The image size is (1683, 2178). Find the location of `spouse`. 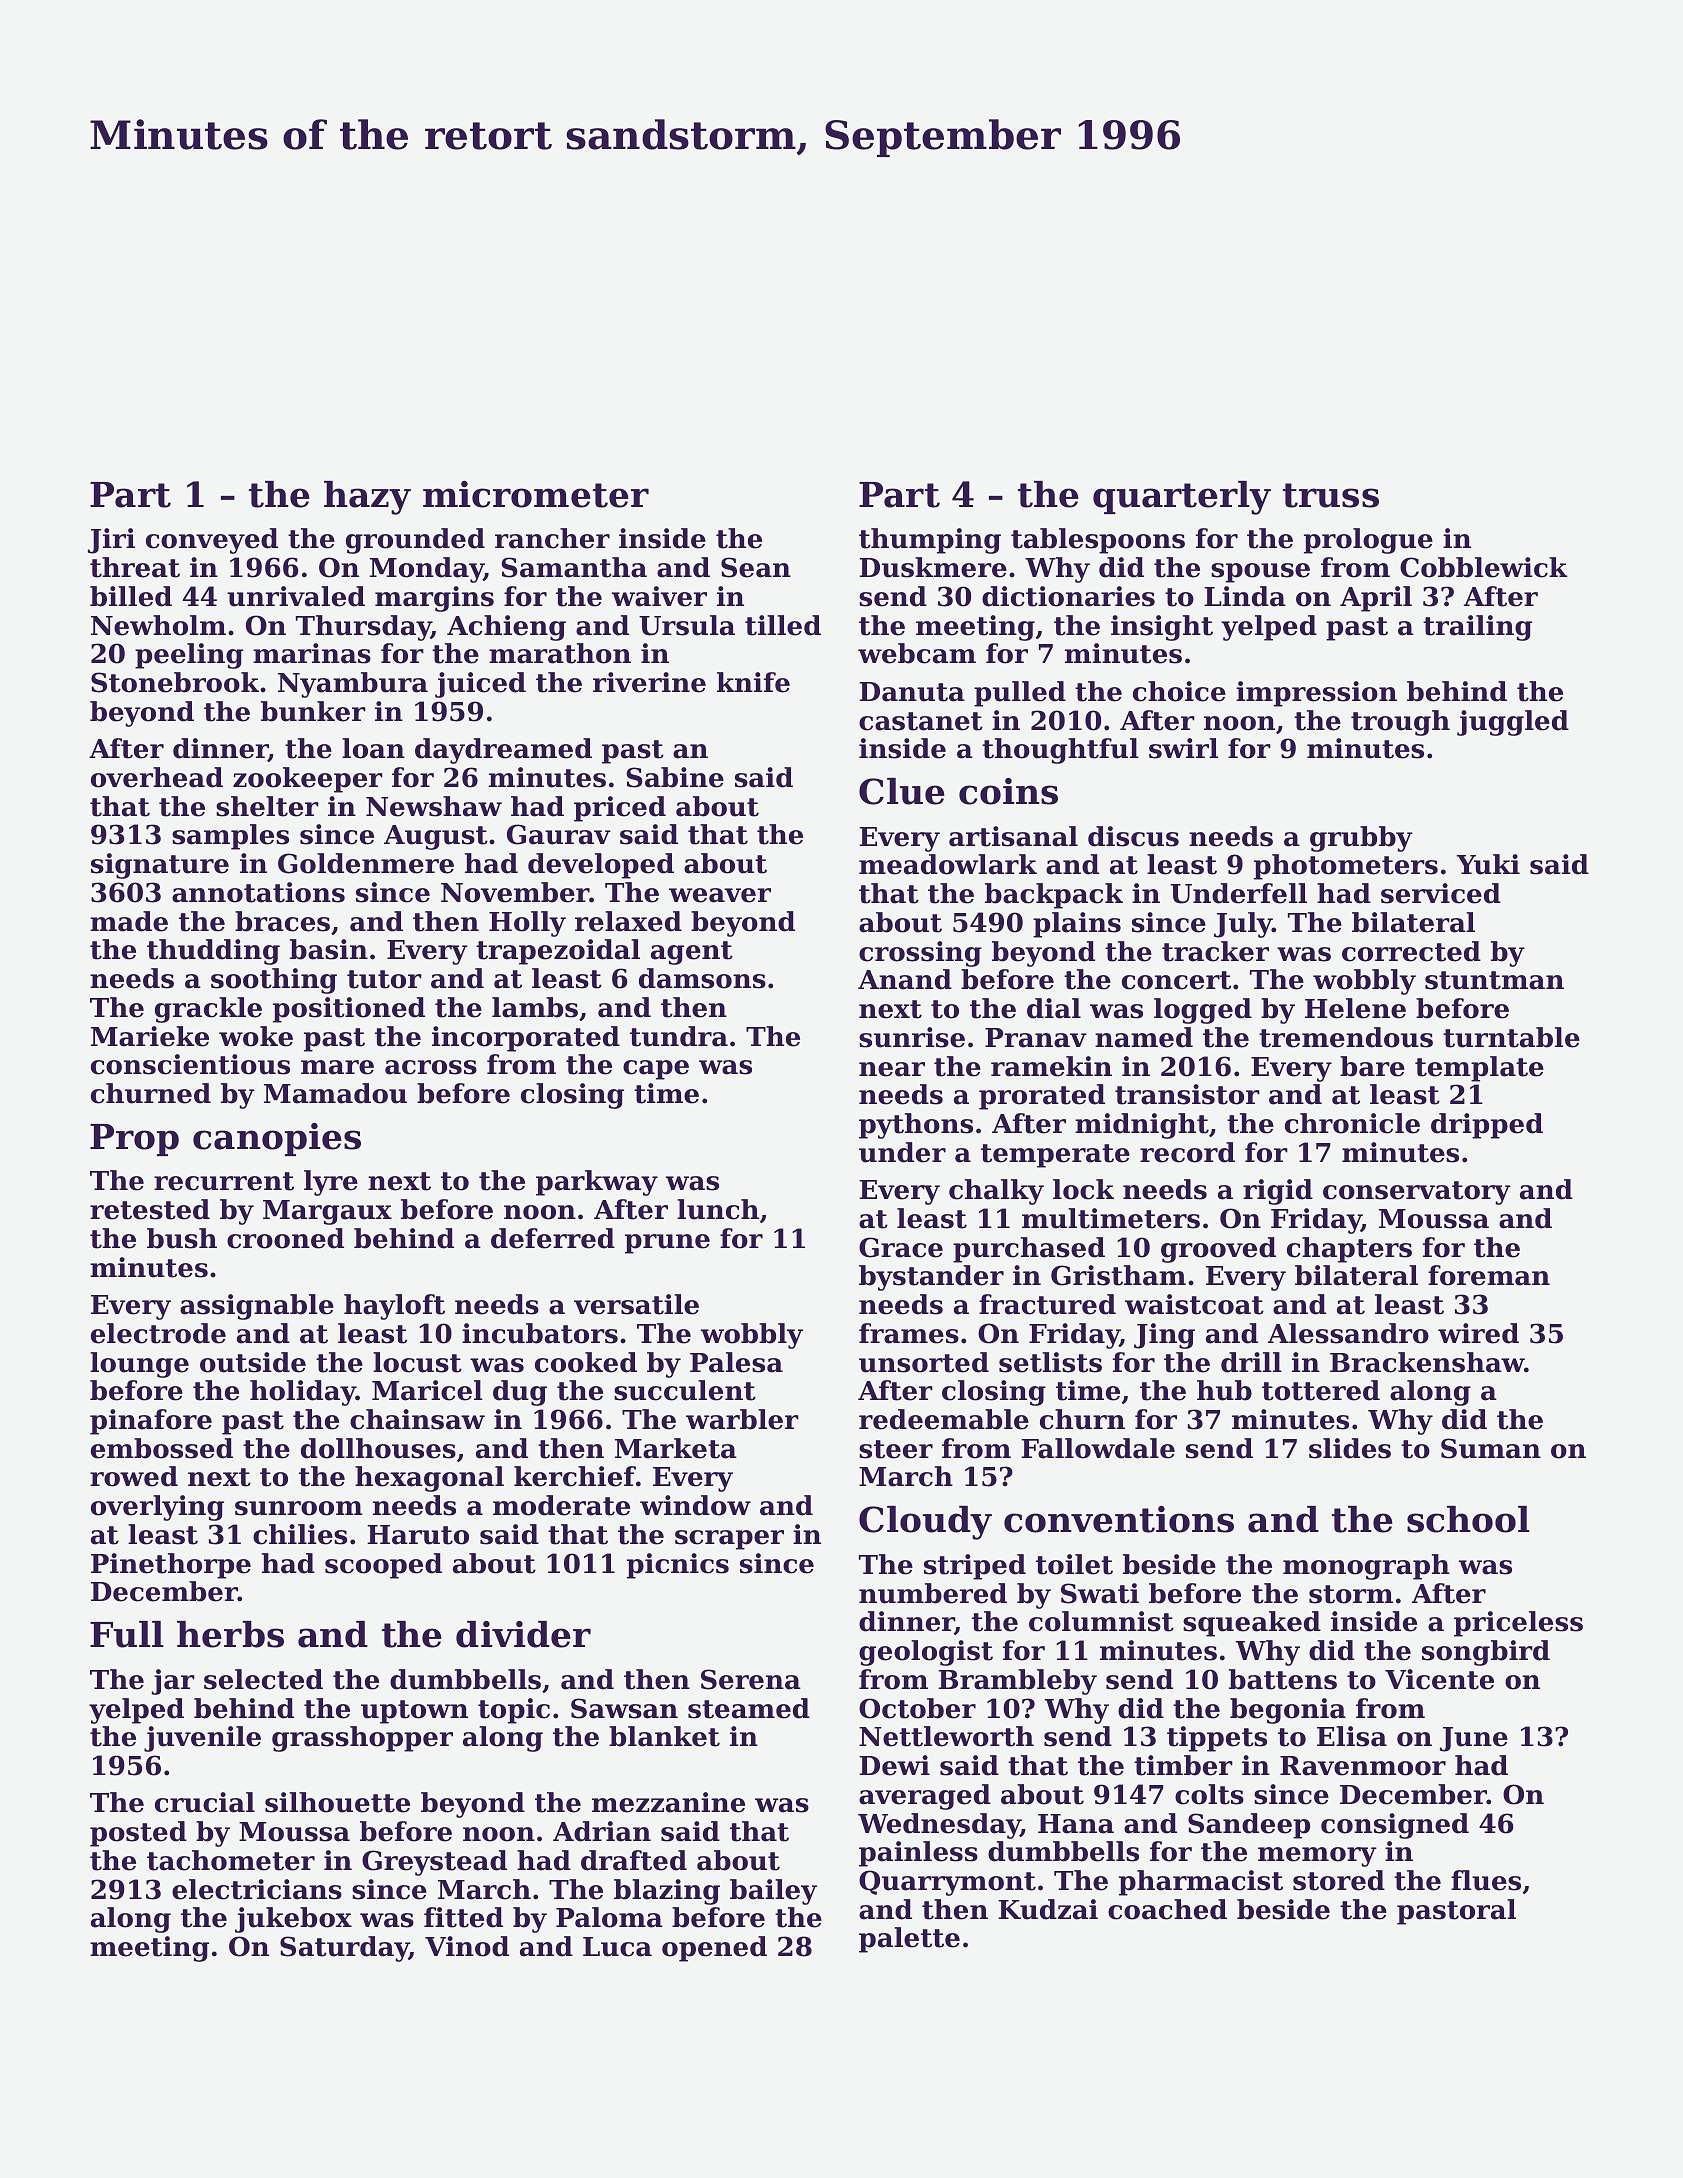

spouse is located at coordinates (1260, 573).
